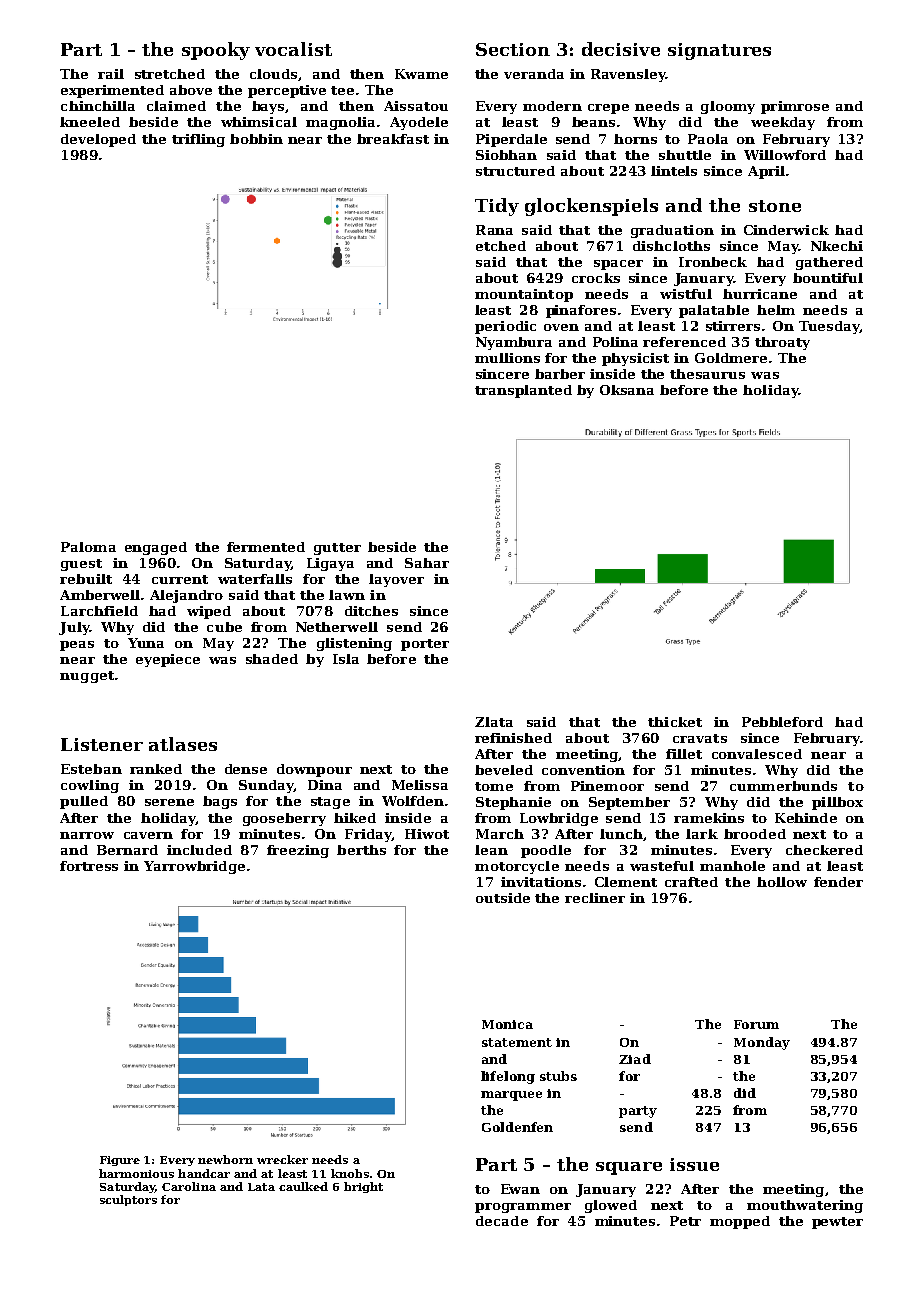  I want to click on harmonious, so click(136, 1173).
